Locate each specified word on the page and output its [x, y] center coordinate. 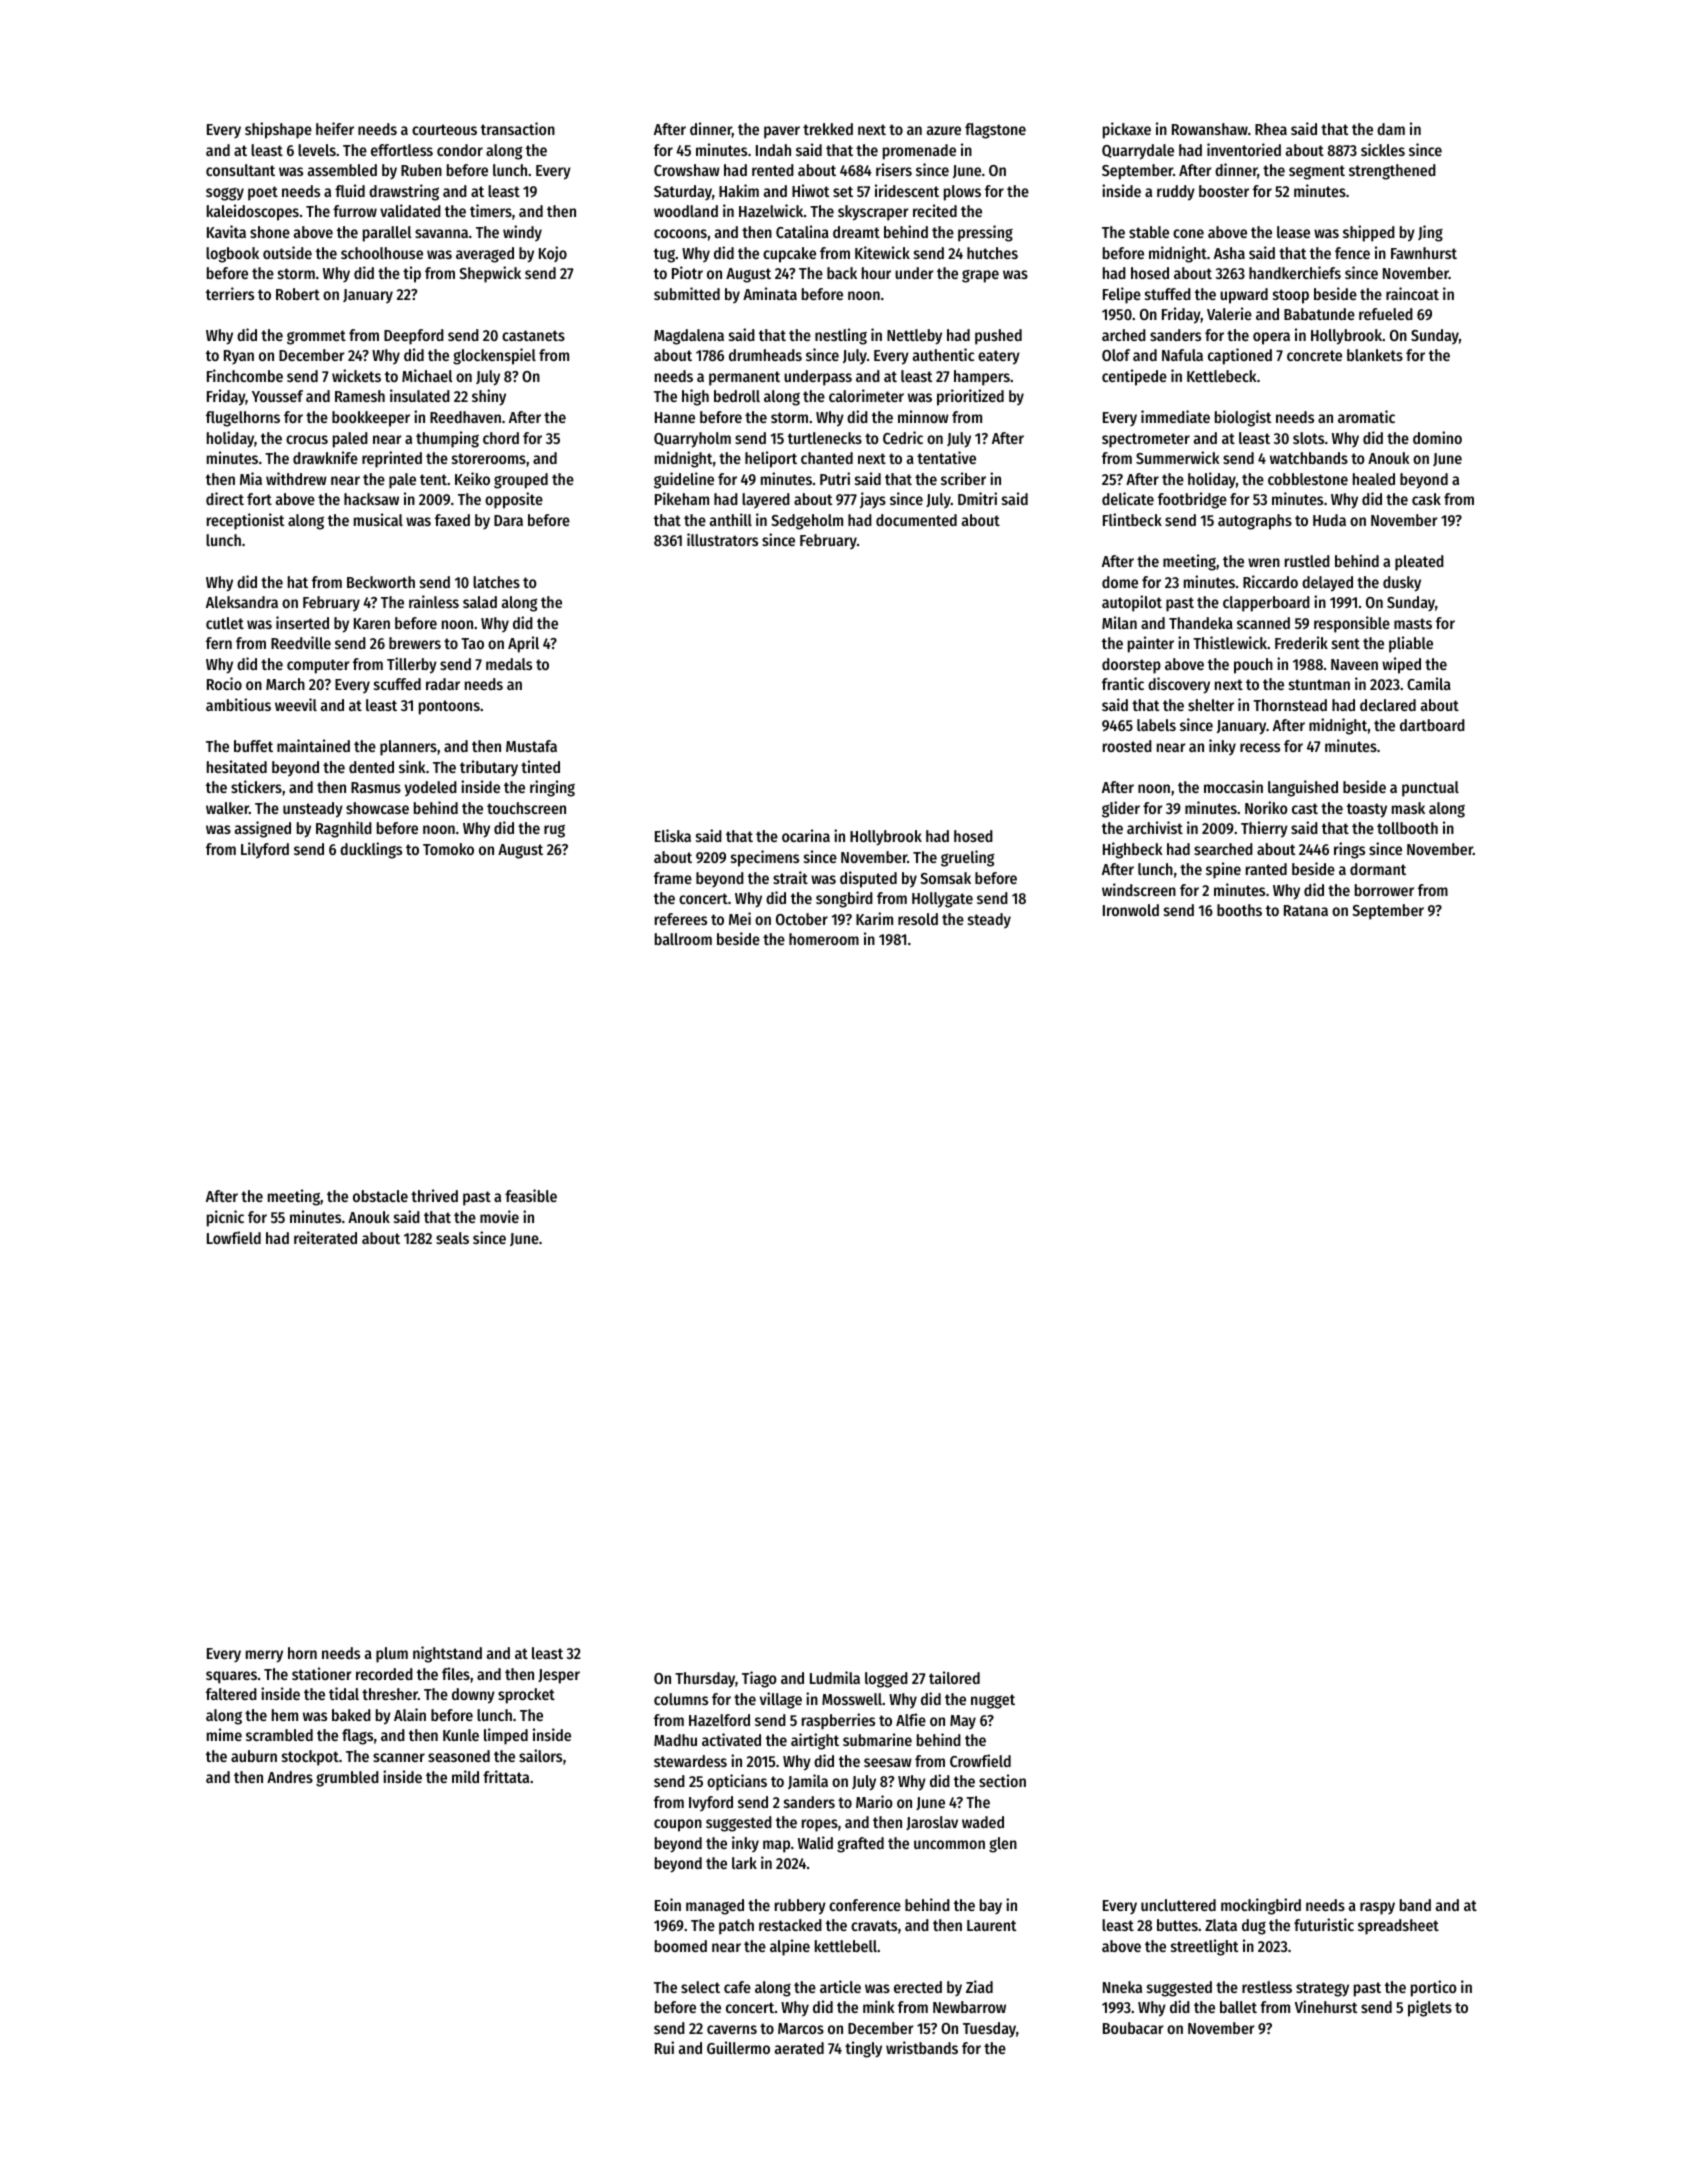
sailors [540, 1755]
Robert [298, 294]
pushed [998, 337]
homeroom [824, 939]
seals [452, 1238]
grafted [860, 1845]
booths [1239, 910]
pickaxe [1127, 130]
